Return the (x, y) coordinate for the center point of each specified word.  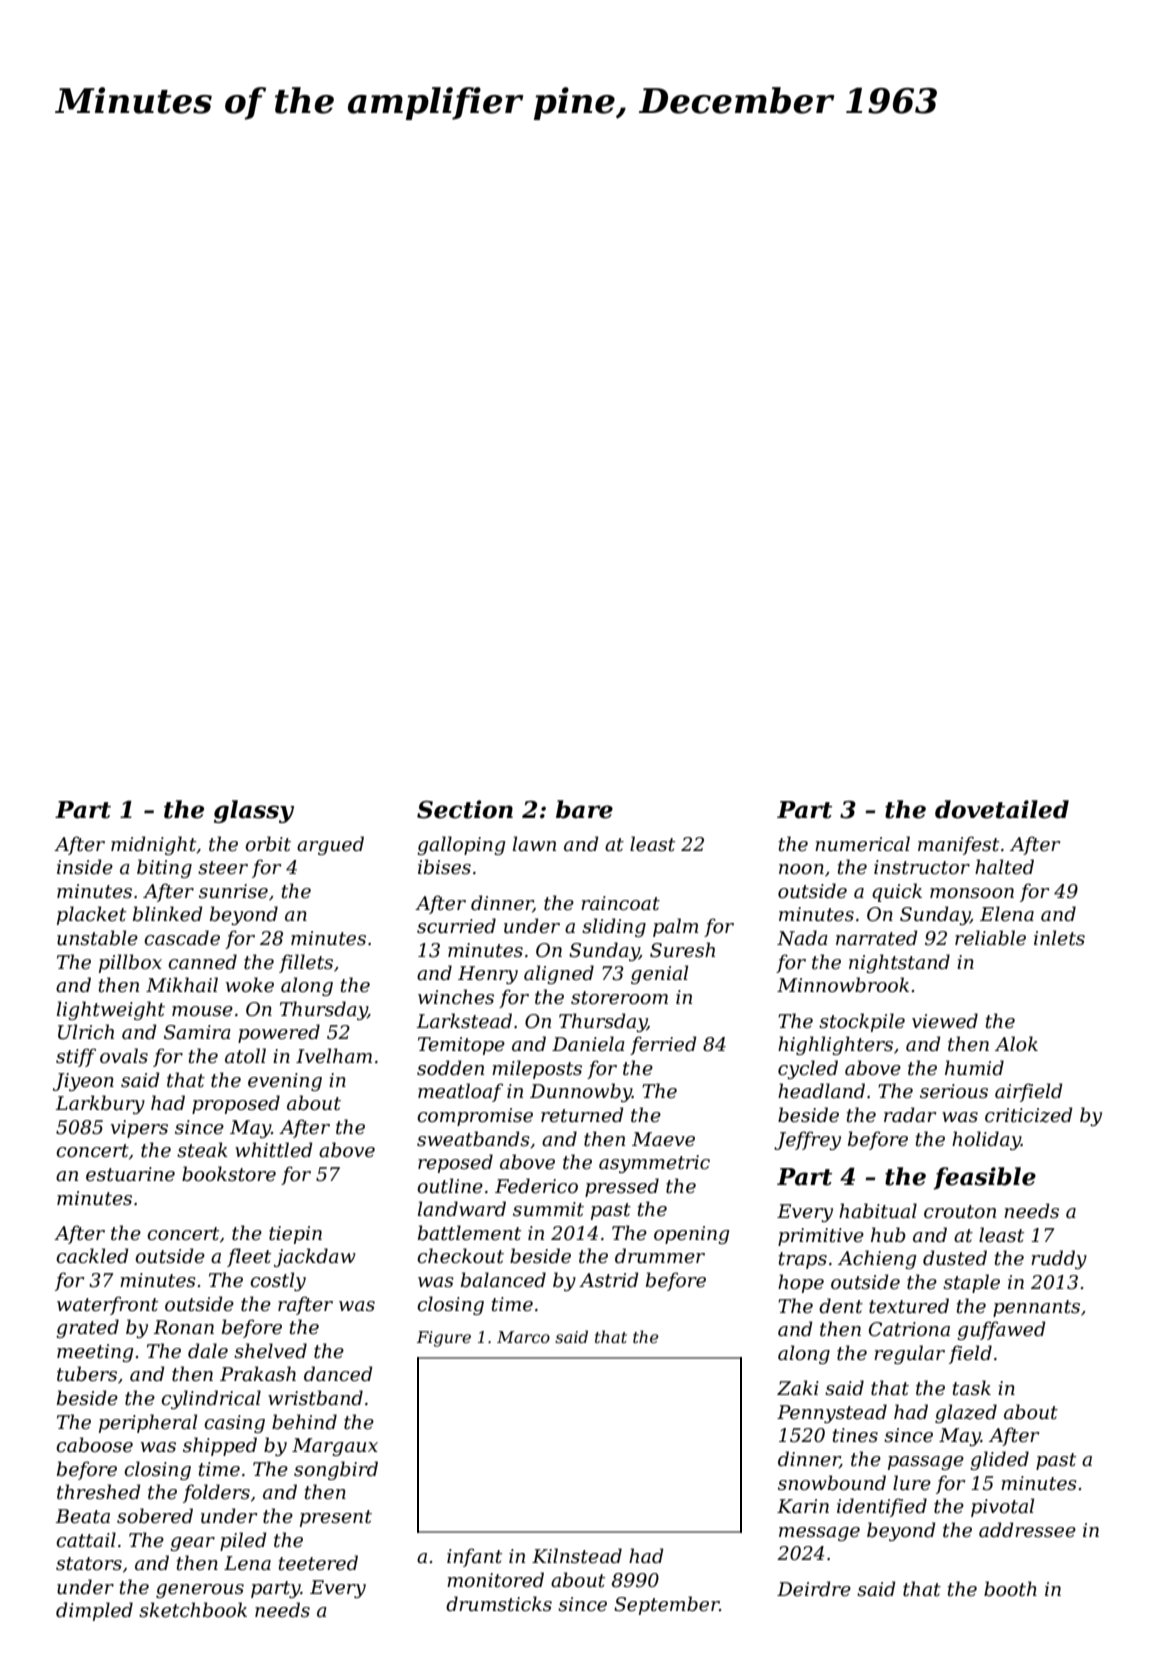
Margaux (335, 1447)
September (666, 1605)
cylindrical (211, 1399)
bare (584, 809)
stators (89, 1564)
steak (202, 1150)
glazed (966, 1413)
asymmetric (654, 1164)
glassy (254, 811)
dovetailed (1002, 809)
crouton (960, 1212)
